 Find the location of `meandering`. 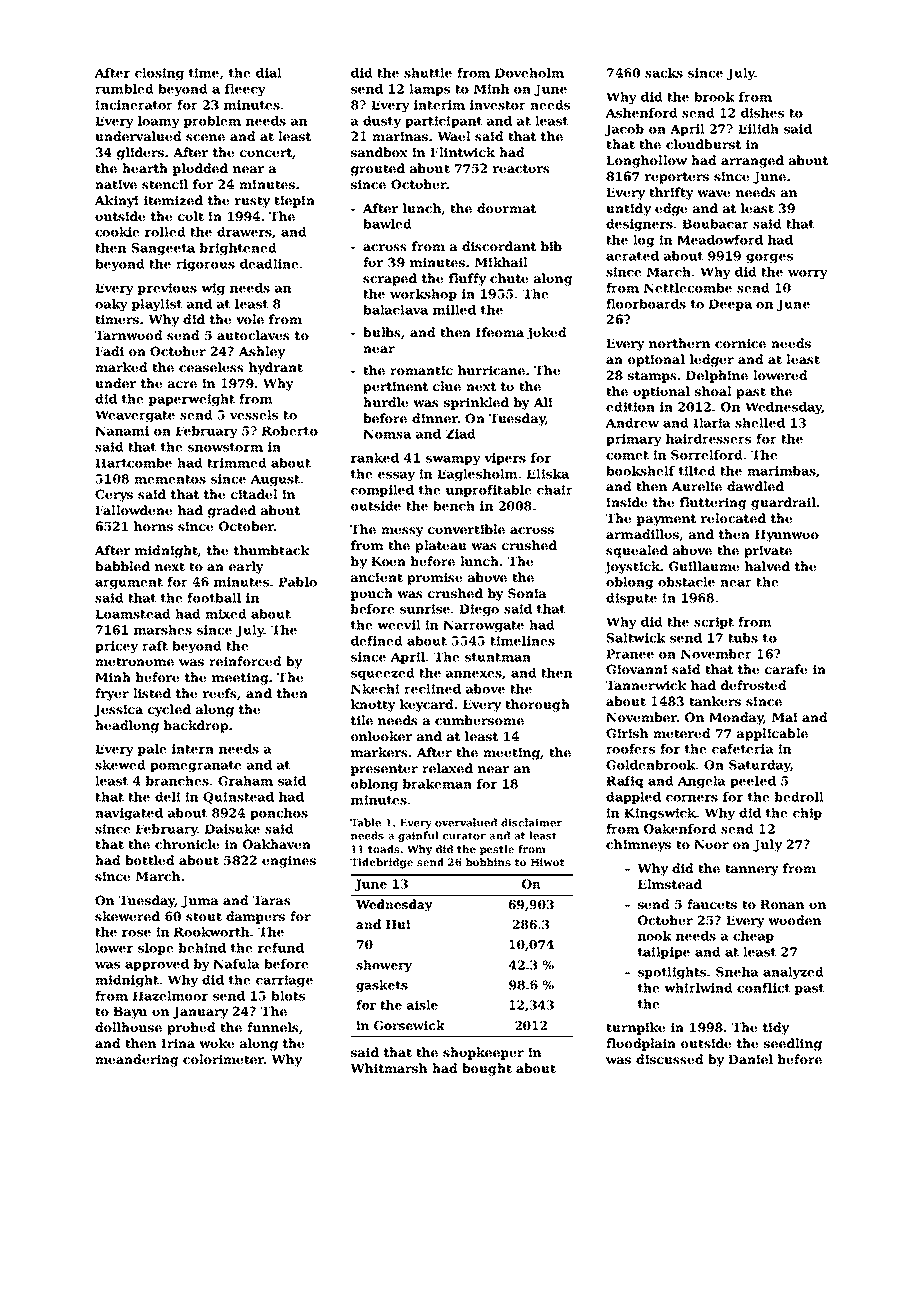

meandering is located at coordinates (137, 1060).
